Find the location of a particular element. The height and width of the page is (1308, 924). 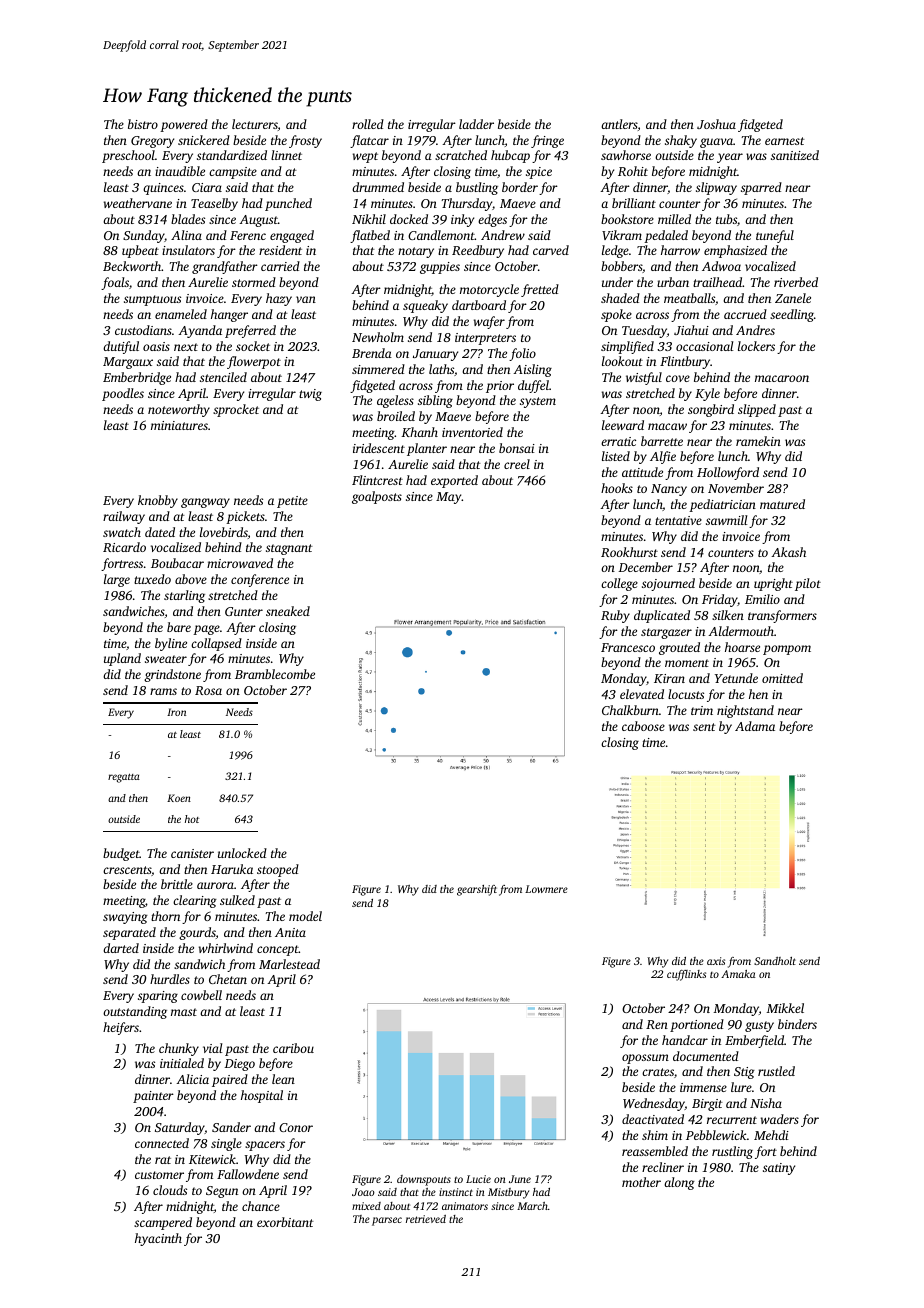

tubs is located at coordinates (726, 219).
